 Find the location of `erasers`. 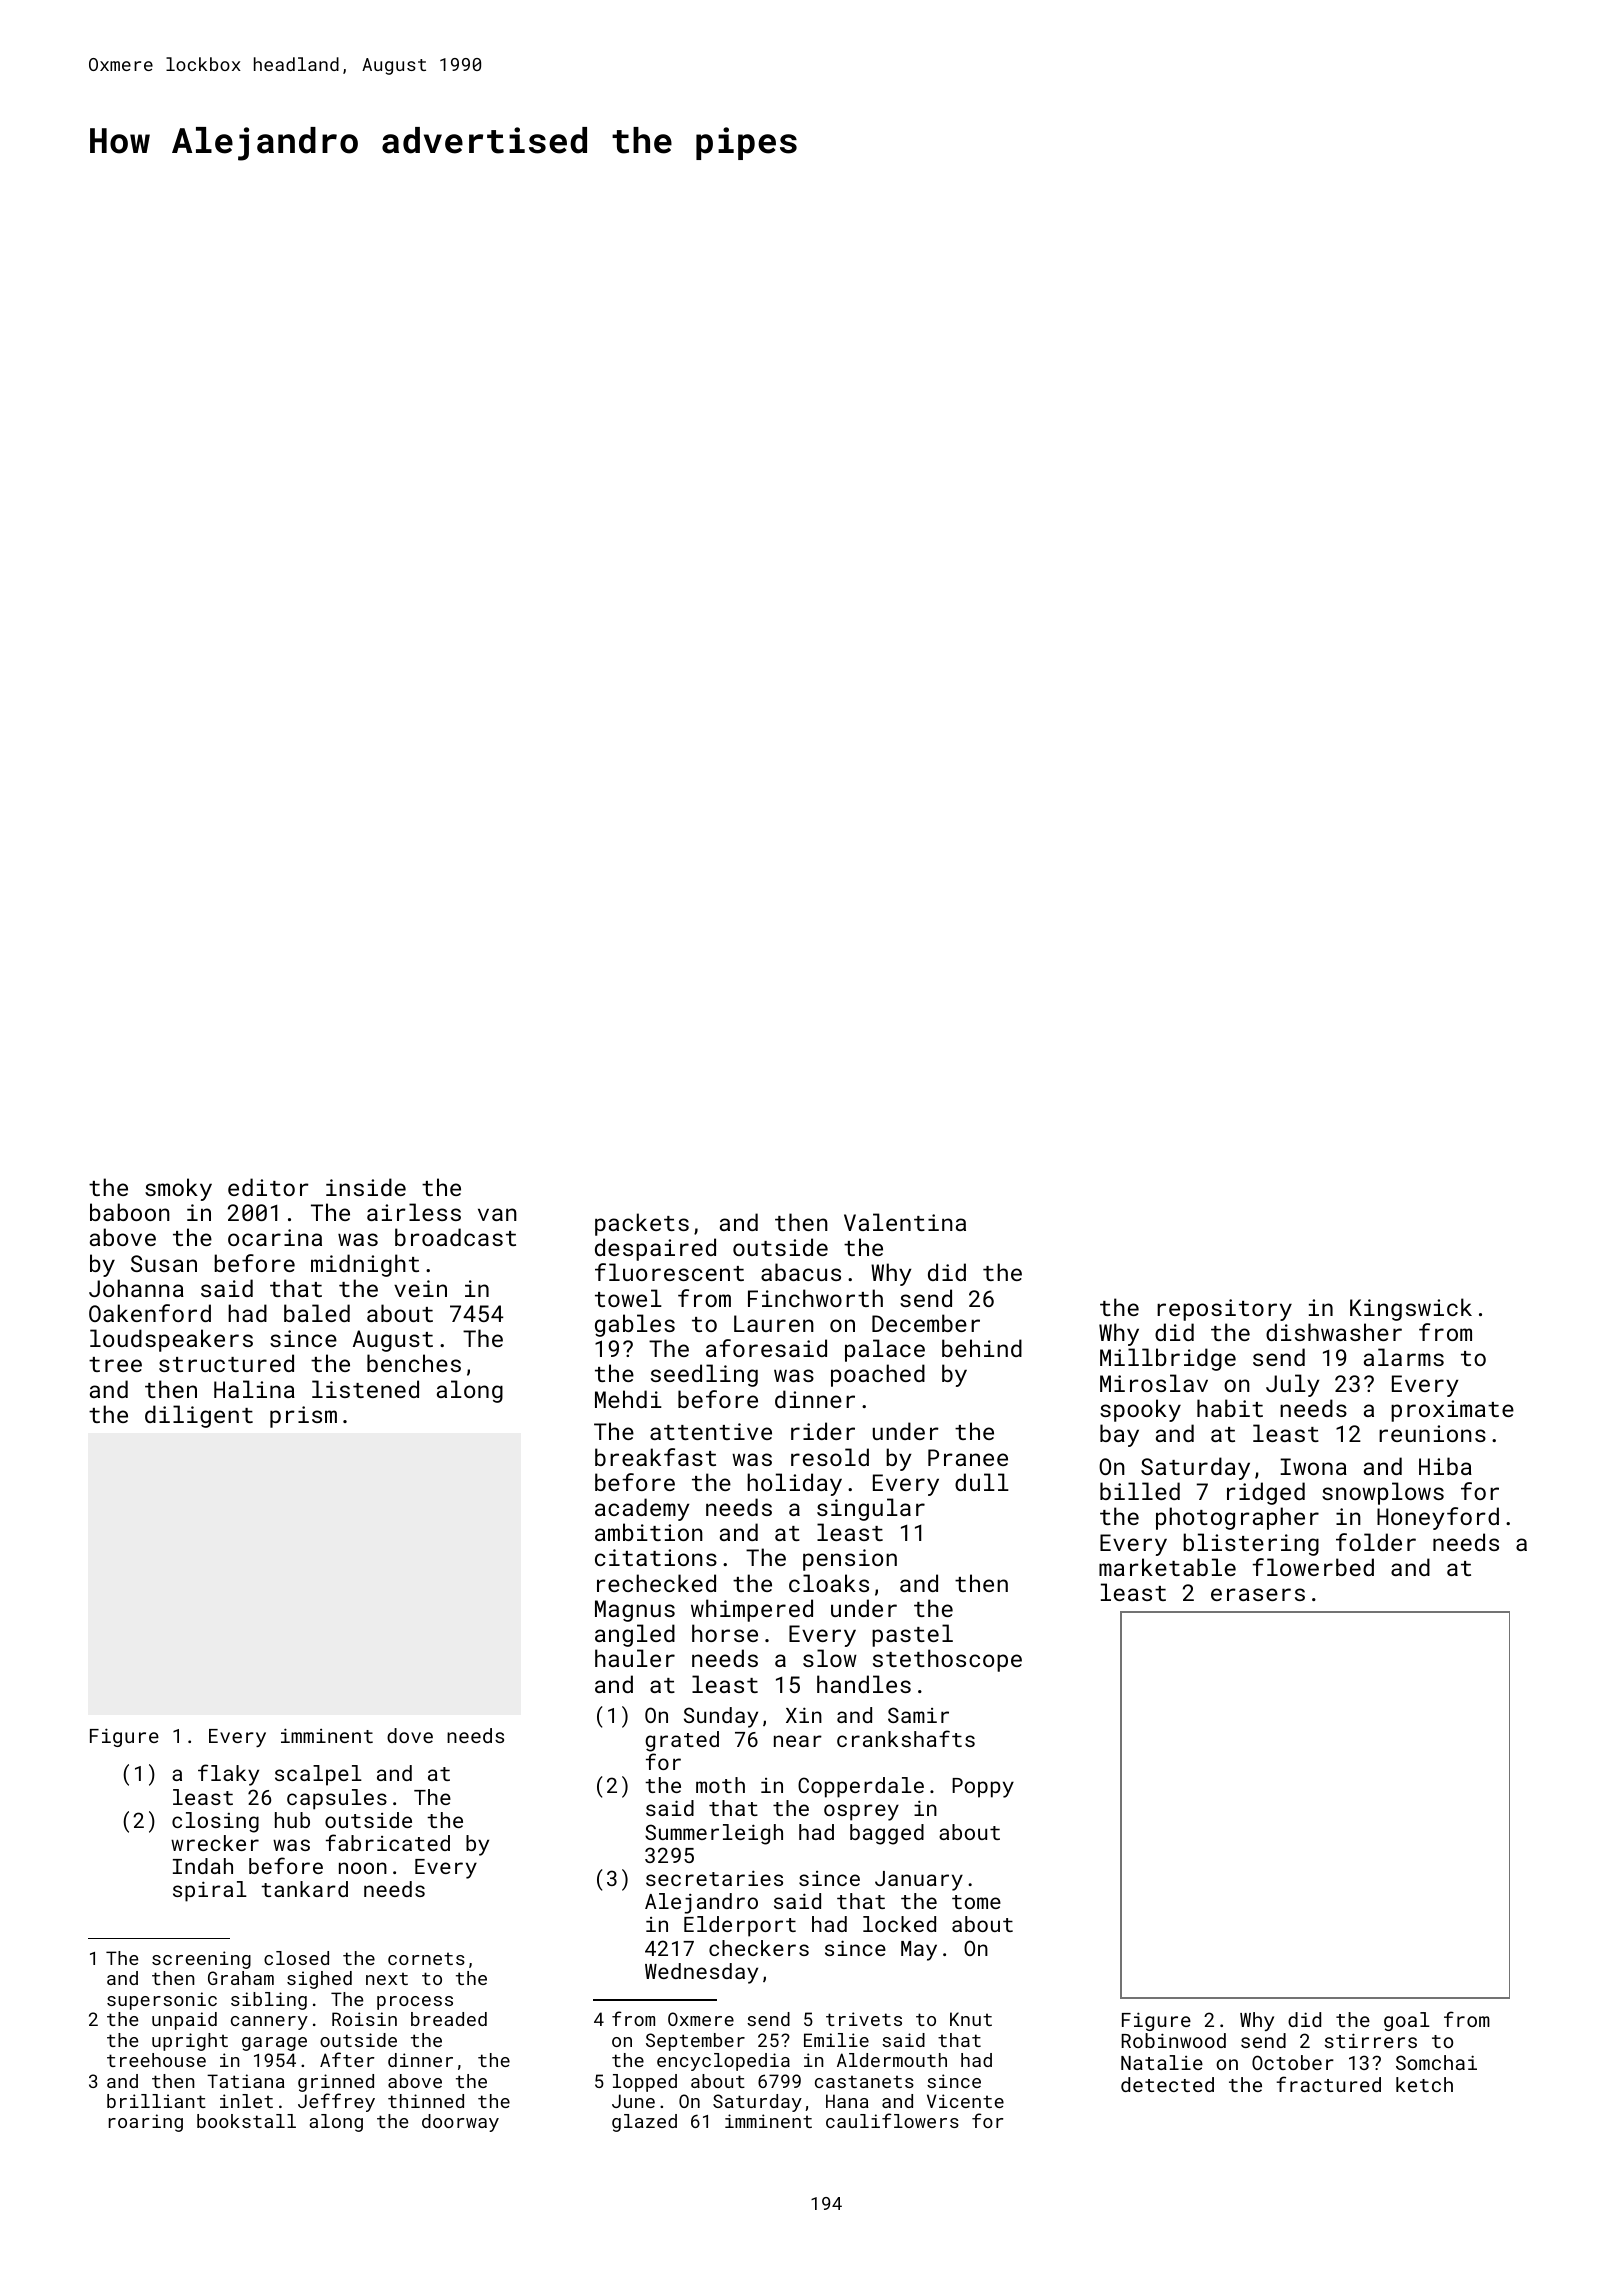

erasers is located at coordinates (1258, 1594).
